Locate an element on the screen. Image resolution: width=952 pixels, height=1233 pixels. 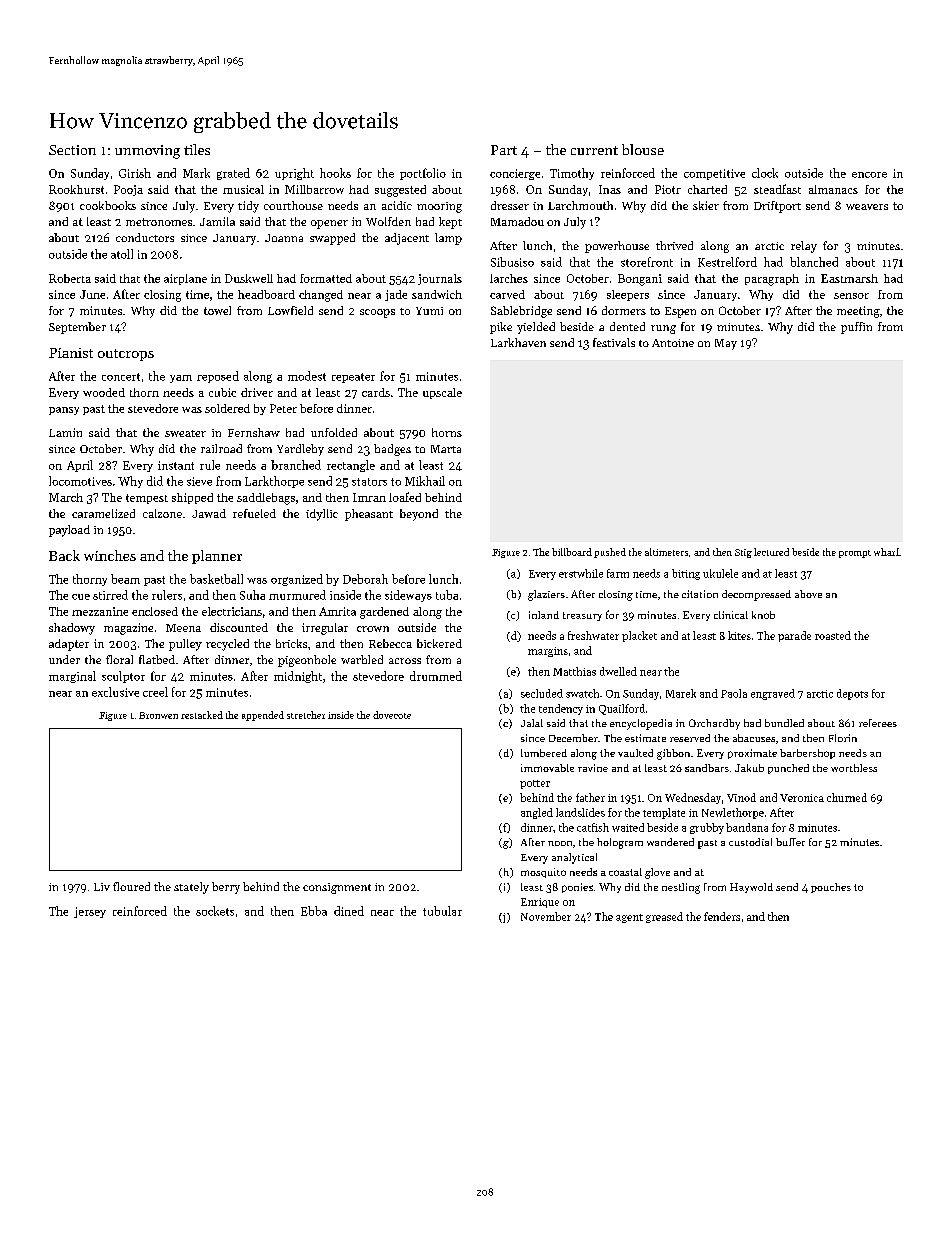
father is located at coordinates (590, 797).
